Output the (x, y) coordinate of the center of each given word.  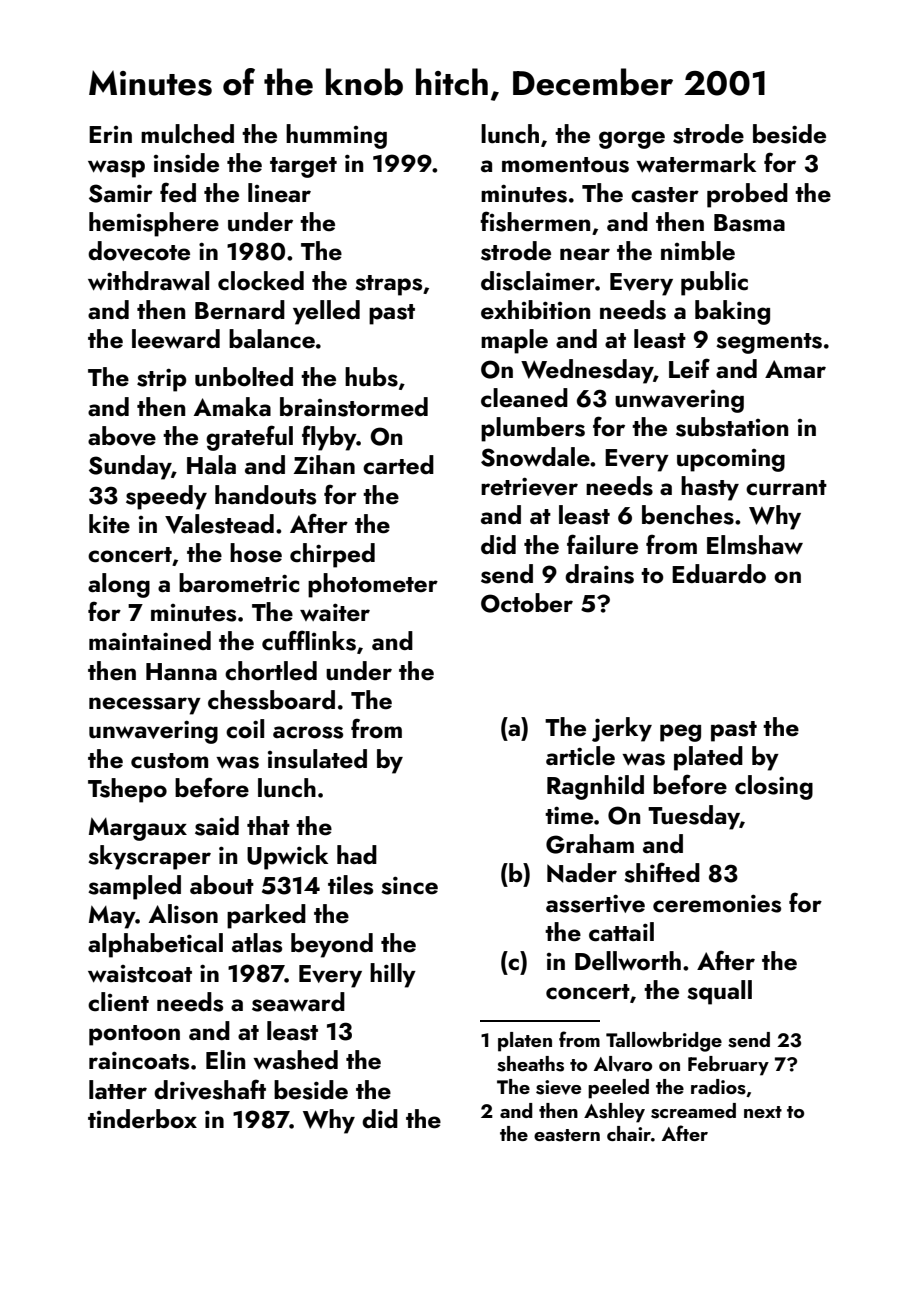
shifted (662, 872)
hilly (393, 975)
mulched (187, 134)
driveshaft (210, 1089)
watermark (696, 163)
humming (336, 136)
